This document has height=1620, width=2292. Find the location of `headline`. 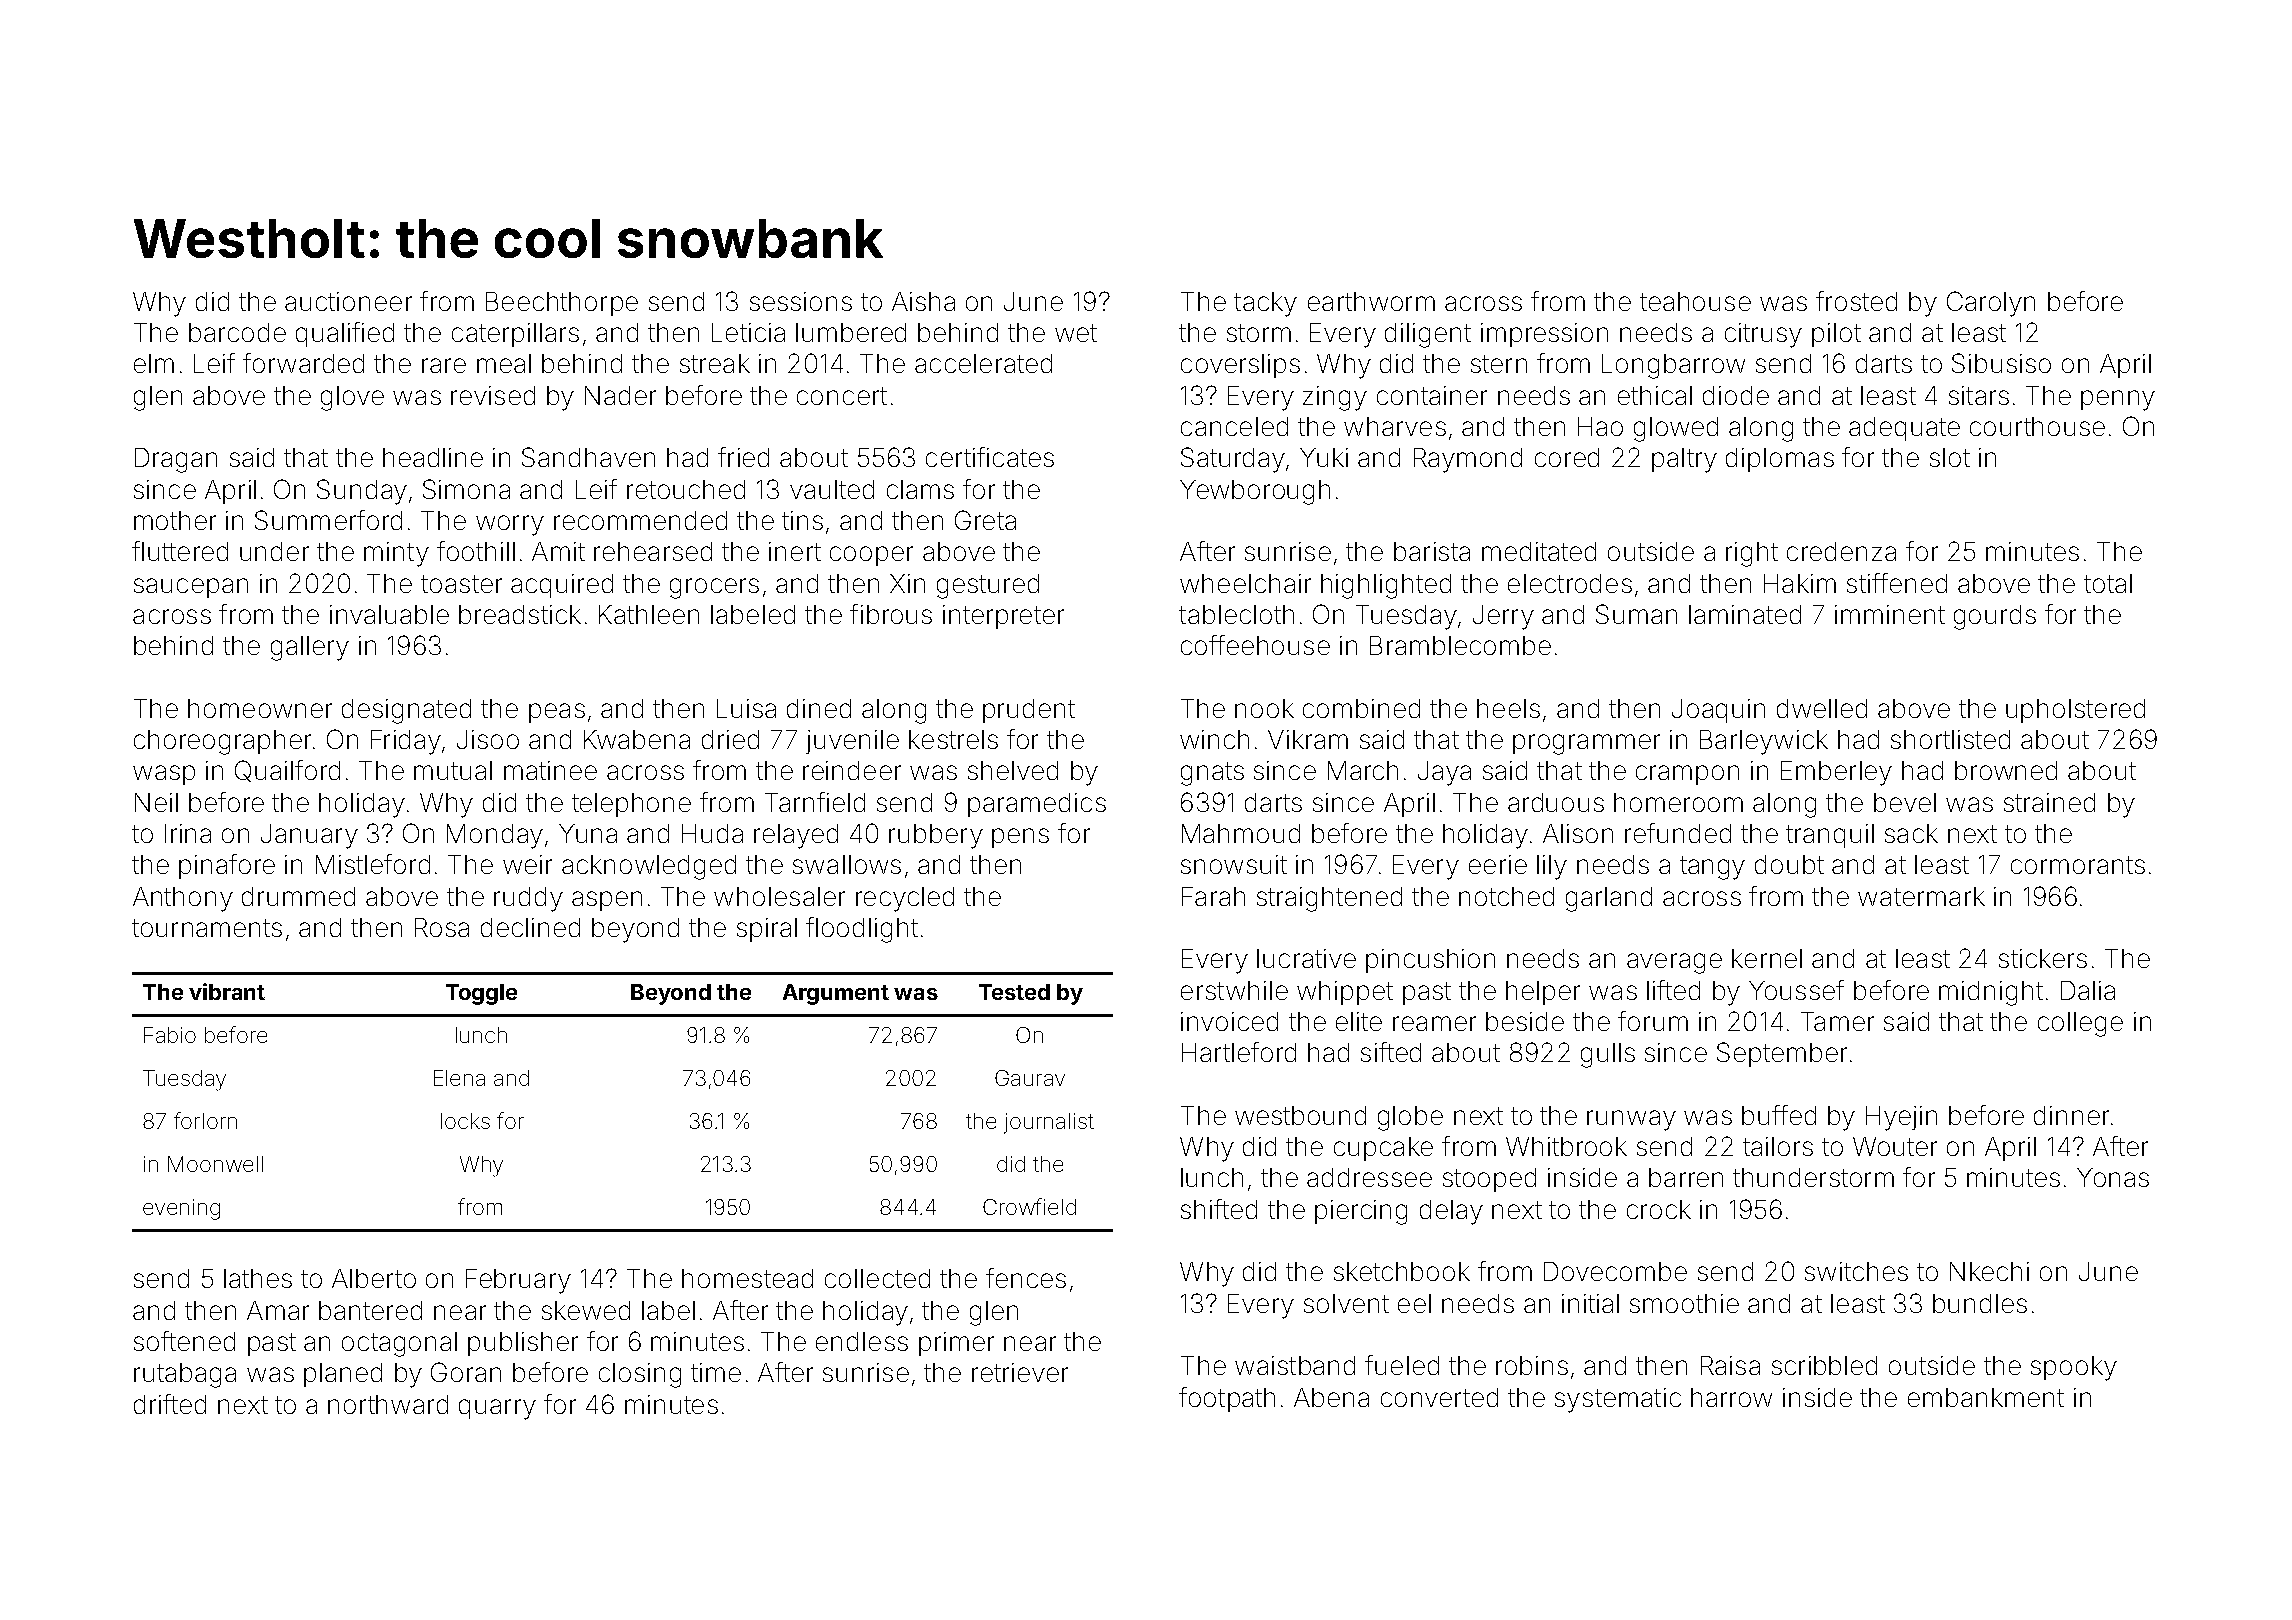

headline is located at coordinates (433, 457).
